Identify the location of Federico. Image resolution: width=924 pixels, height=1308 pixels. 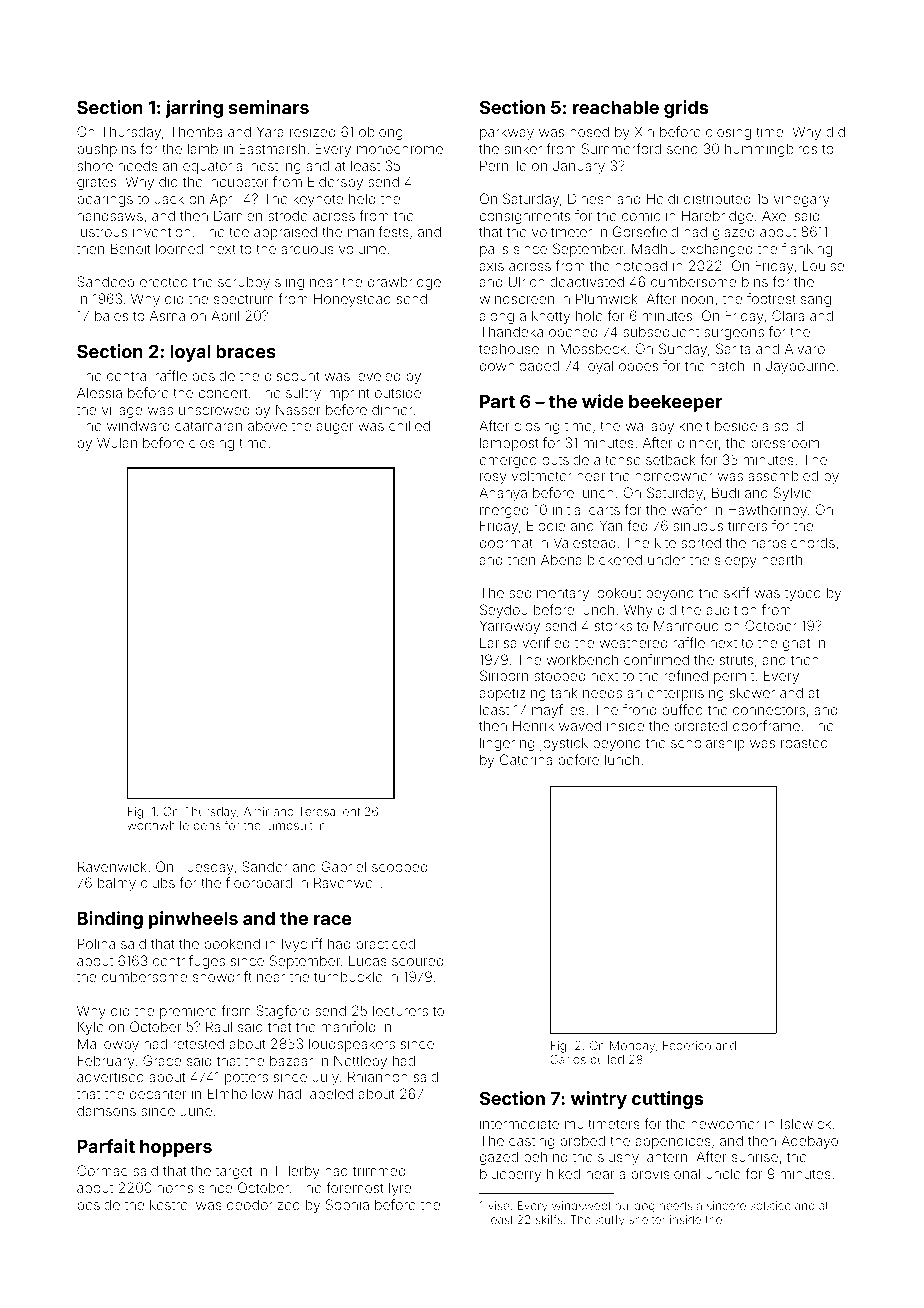
(687, 1045).
